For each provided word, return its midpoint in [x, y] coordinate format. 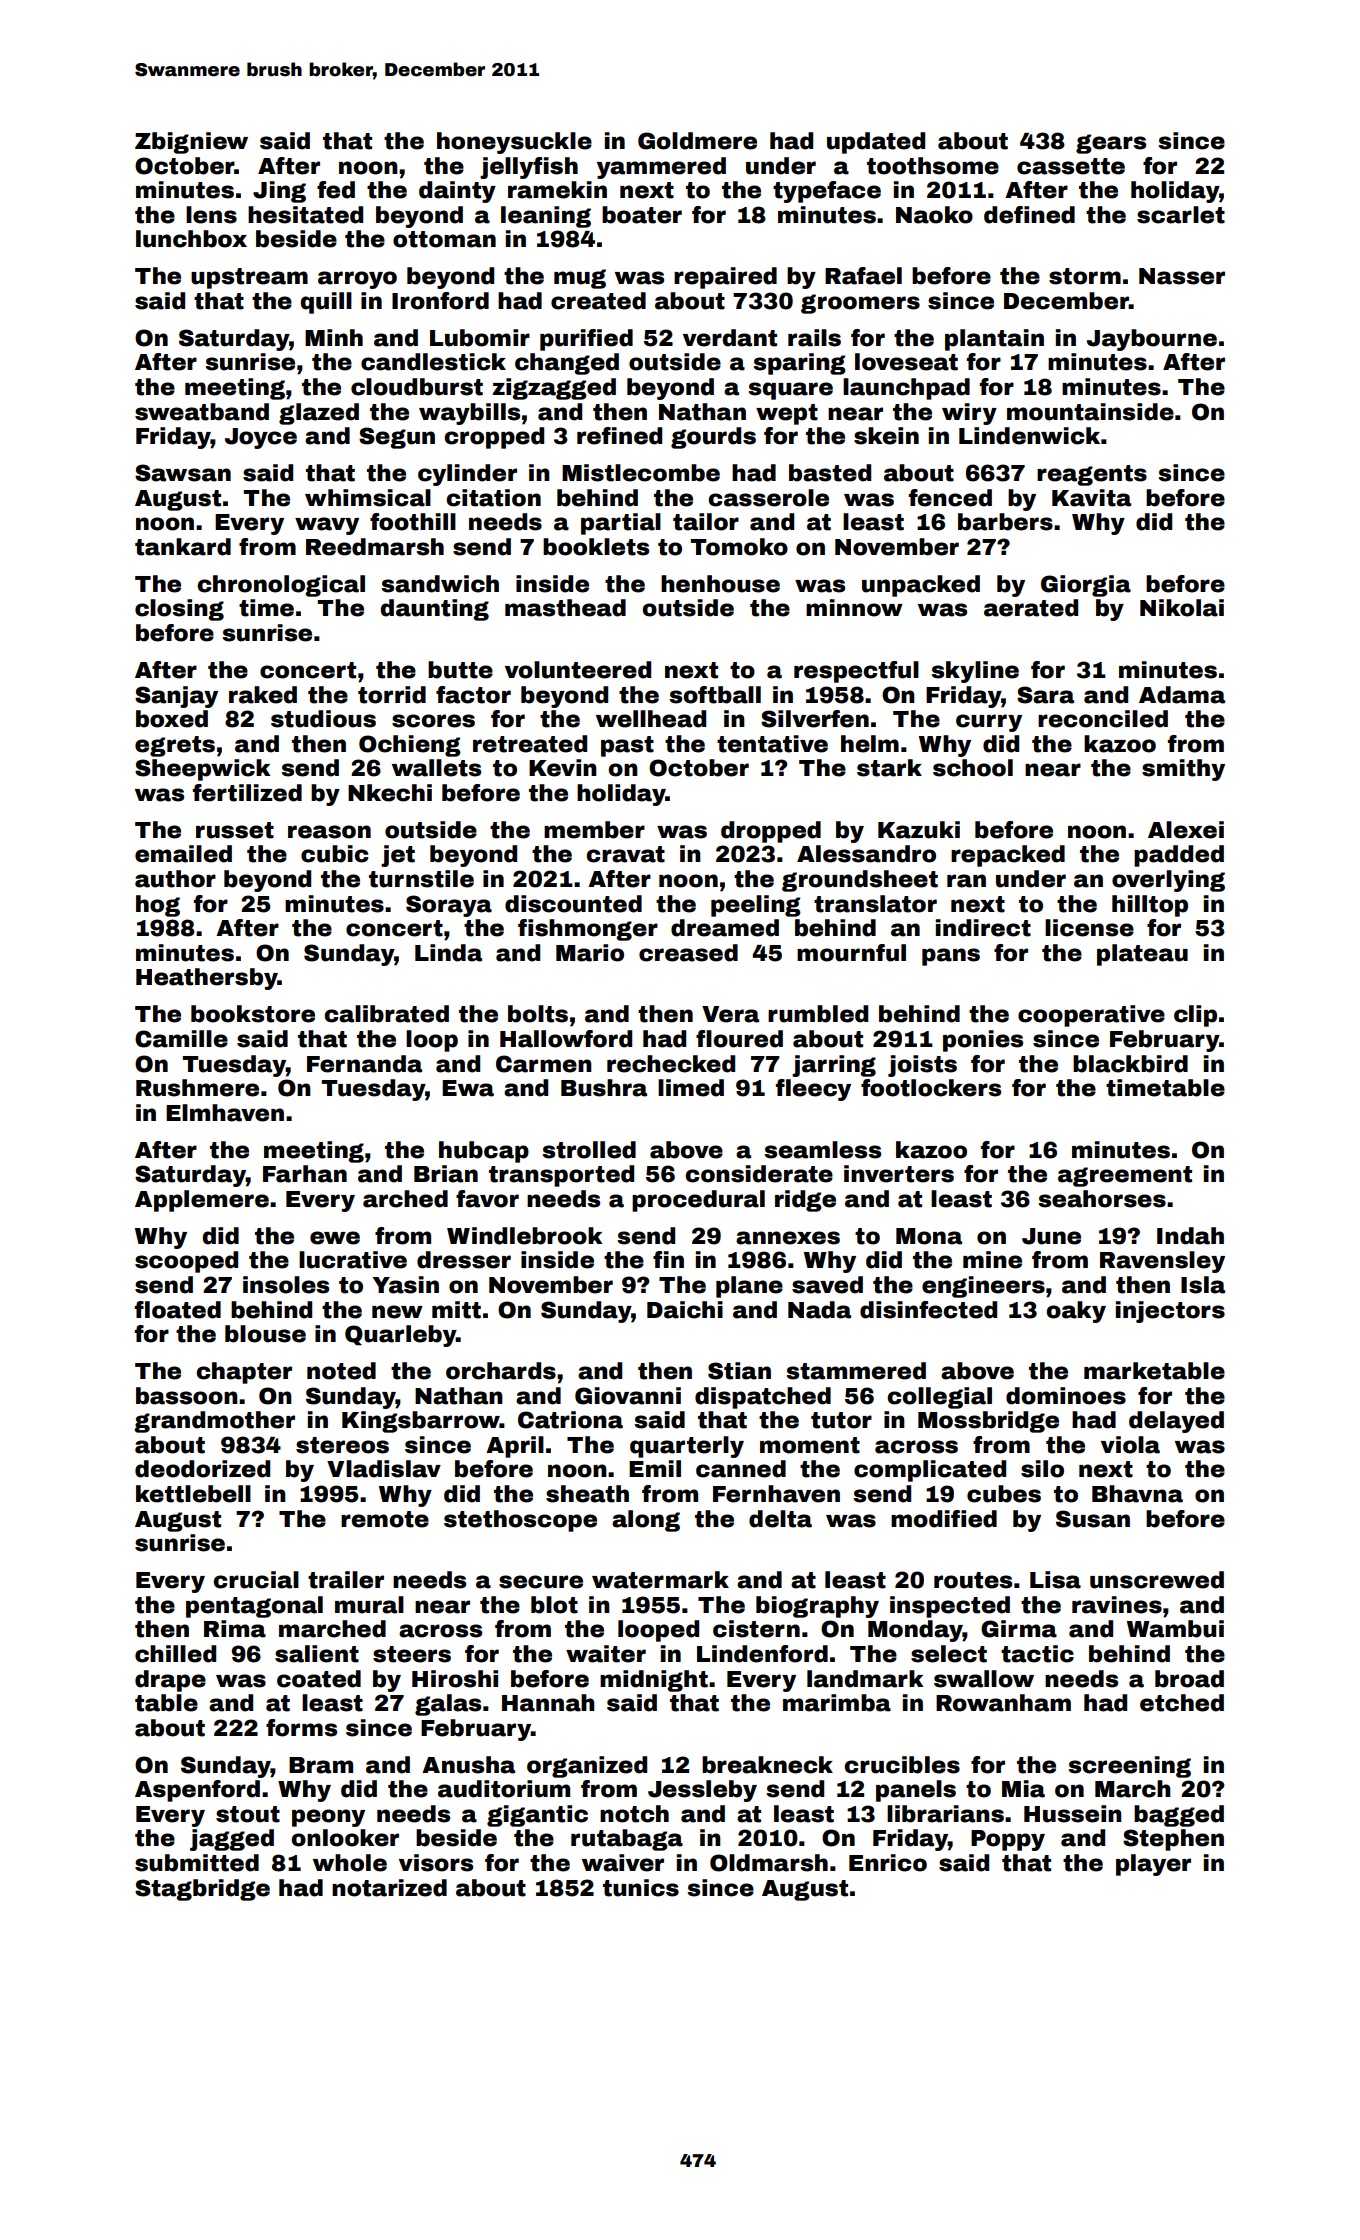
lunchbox [191, 239]
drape [170, 1681]
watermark [660, 1580]
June [1051, 1236]
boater [642, 215]
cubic [335, 854]
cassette [1071, 166]
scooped [186, 1262]
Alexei [1186, 830]
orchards [501, 1371]
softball [715, 695]
